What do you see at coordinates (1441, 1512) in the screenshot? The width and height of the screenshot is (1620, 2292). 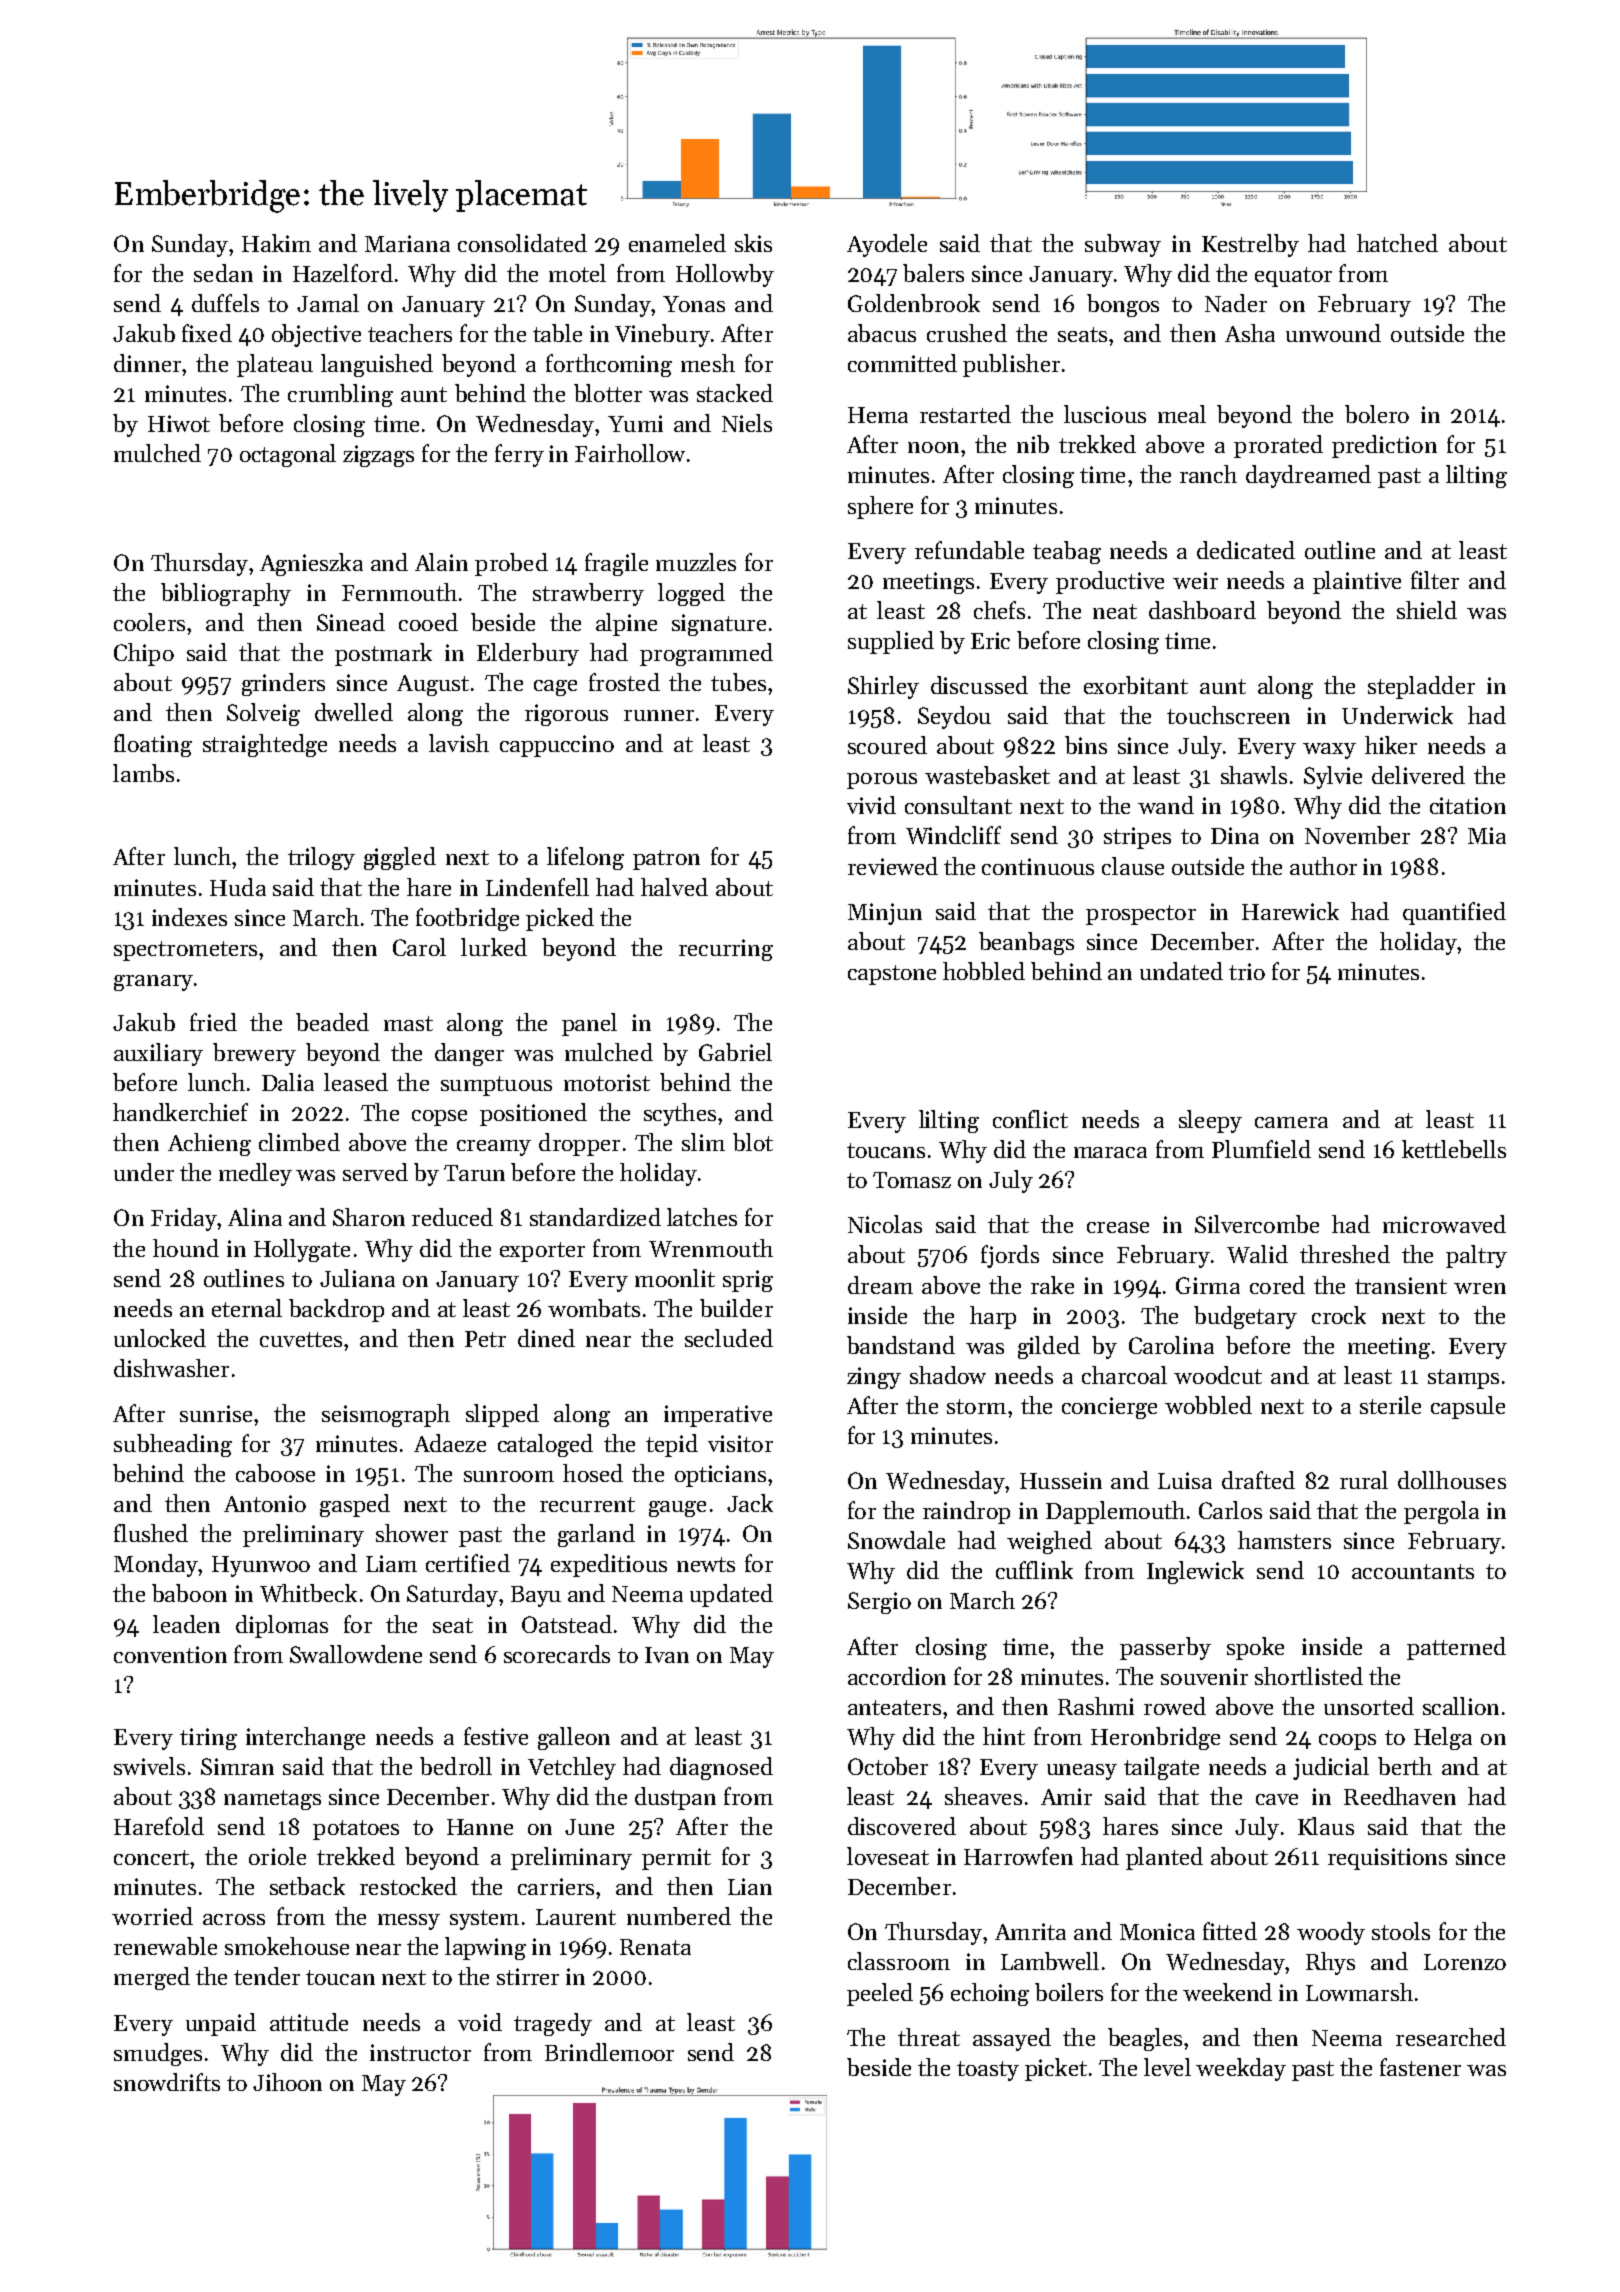 I see `pergola` at bounding box center [1441, 1512].
